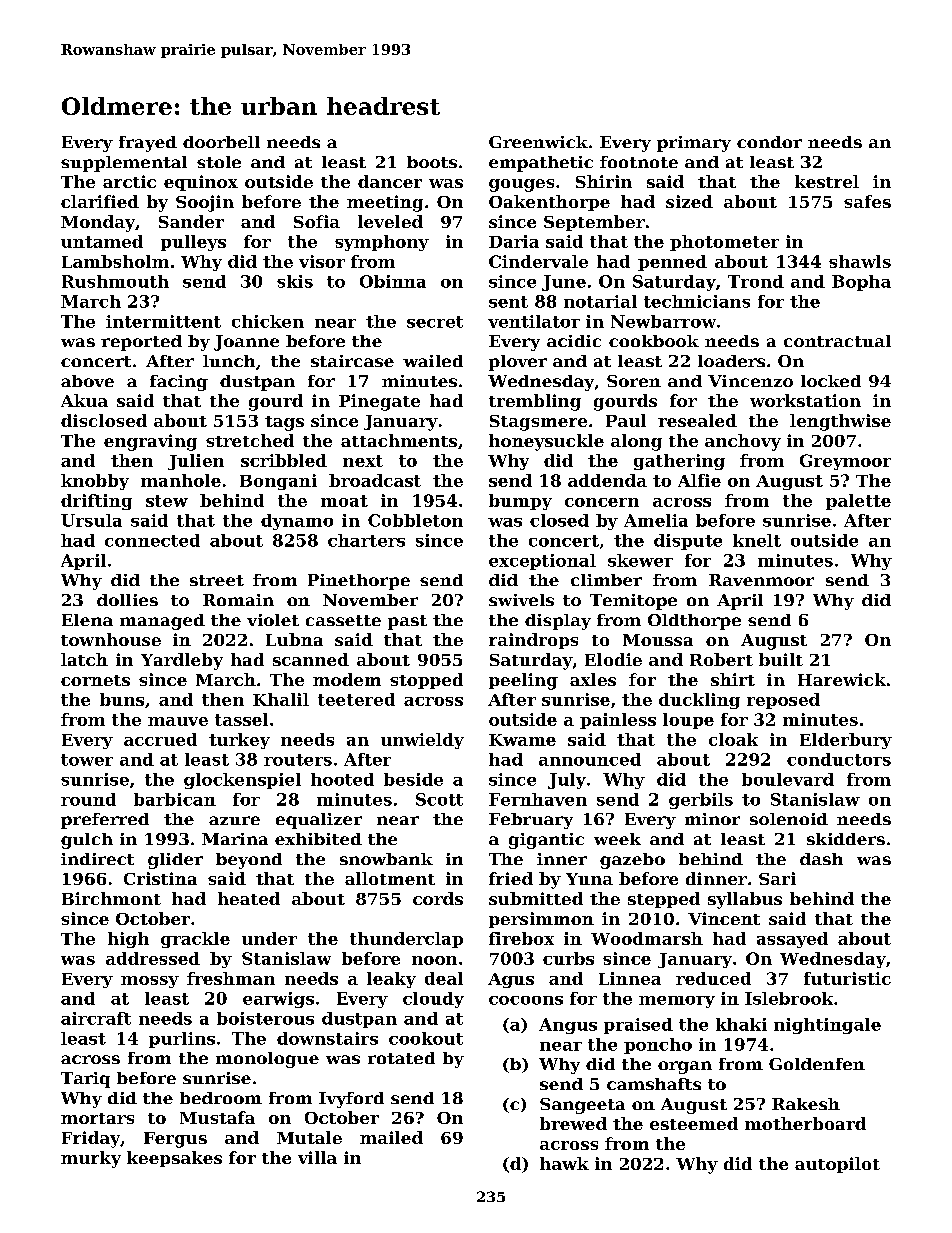 The height and width of the image is (1233, 952). What do you see at coordinates (679, 462) in the image?
I see `gathering` at bounding box center [679, 462].
